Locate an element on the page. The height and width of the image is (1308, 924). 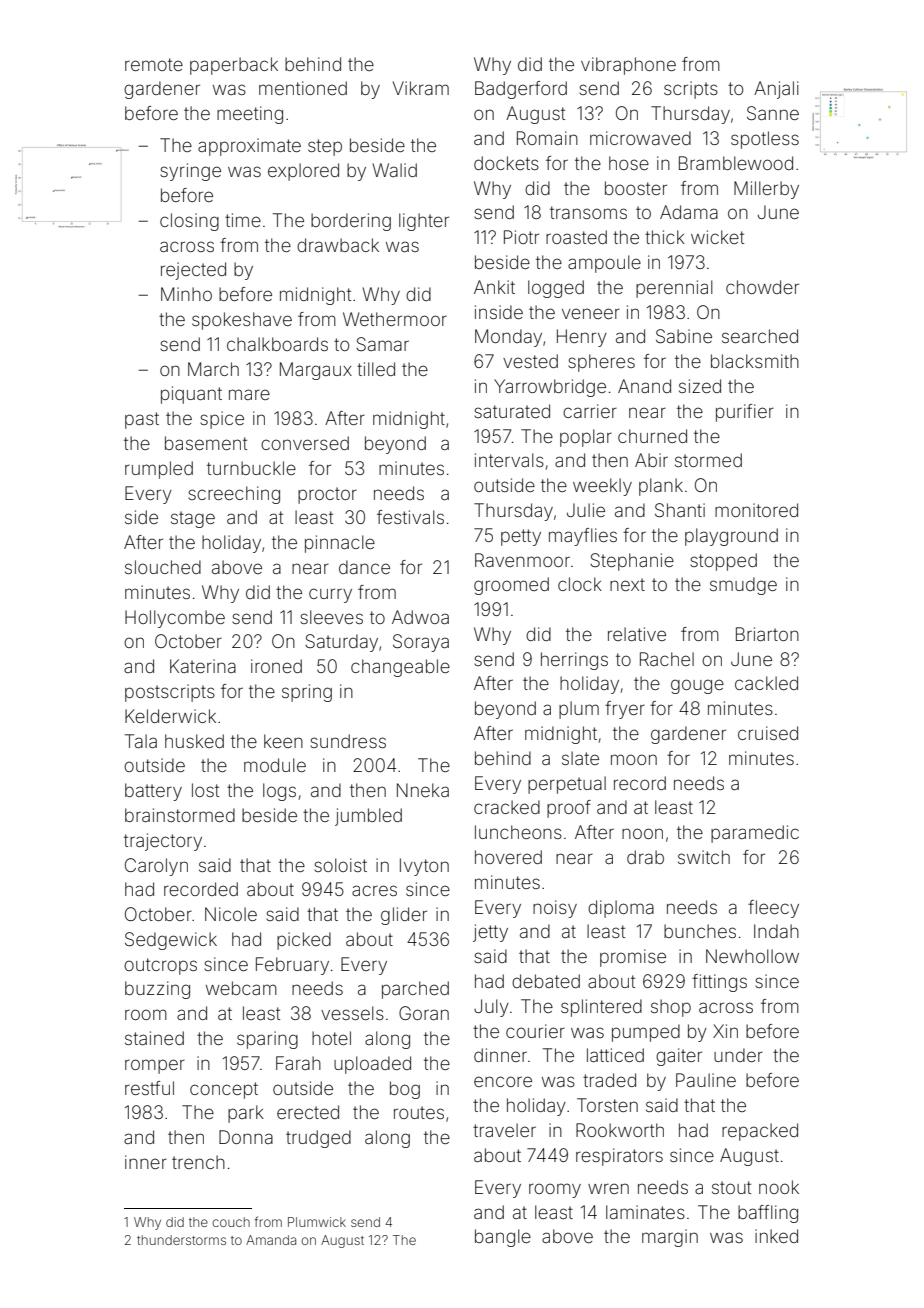
inked is located at coordinates (776, 1236).
